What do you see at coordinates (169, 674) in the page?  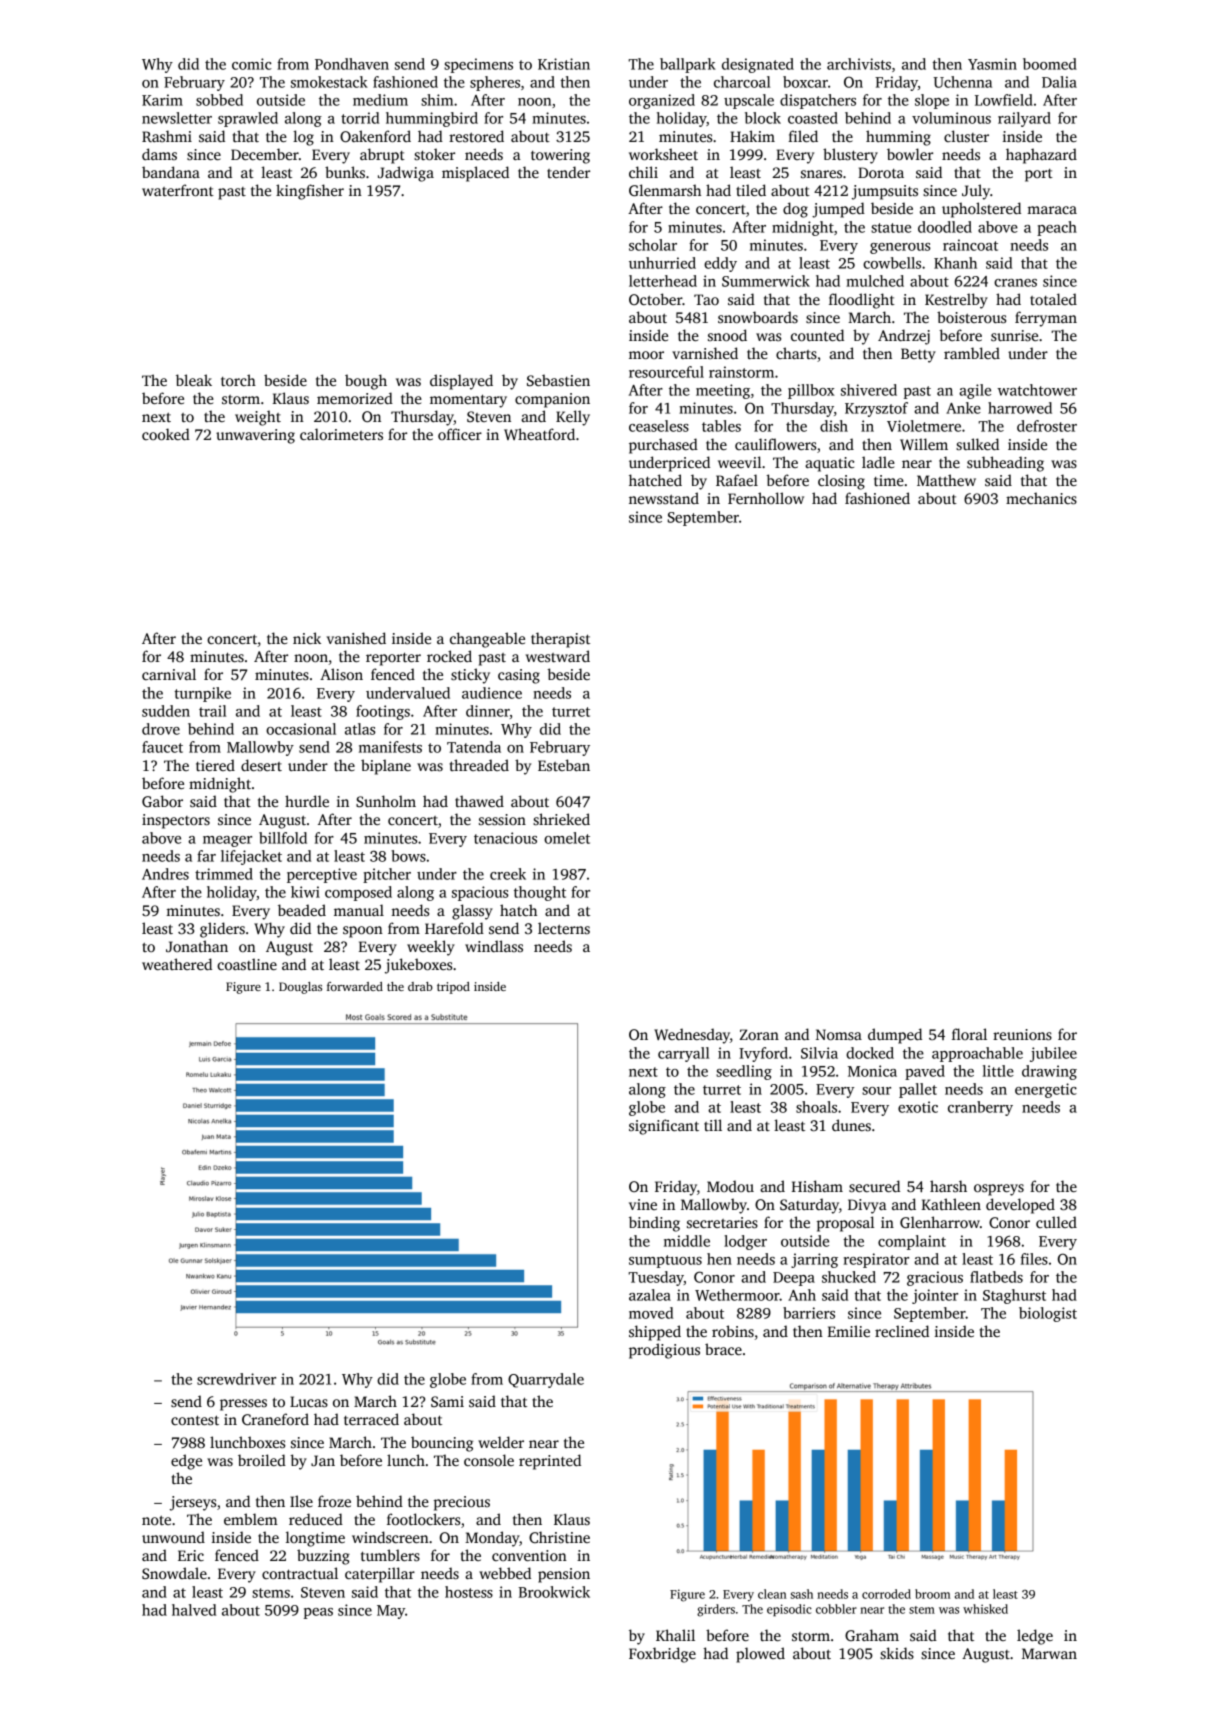 I see `carnival` at bounding box center [169, 674].
